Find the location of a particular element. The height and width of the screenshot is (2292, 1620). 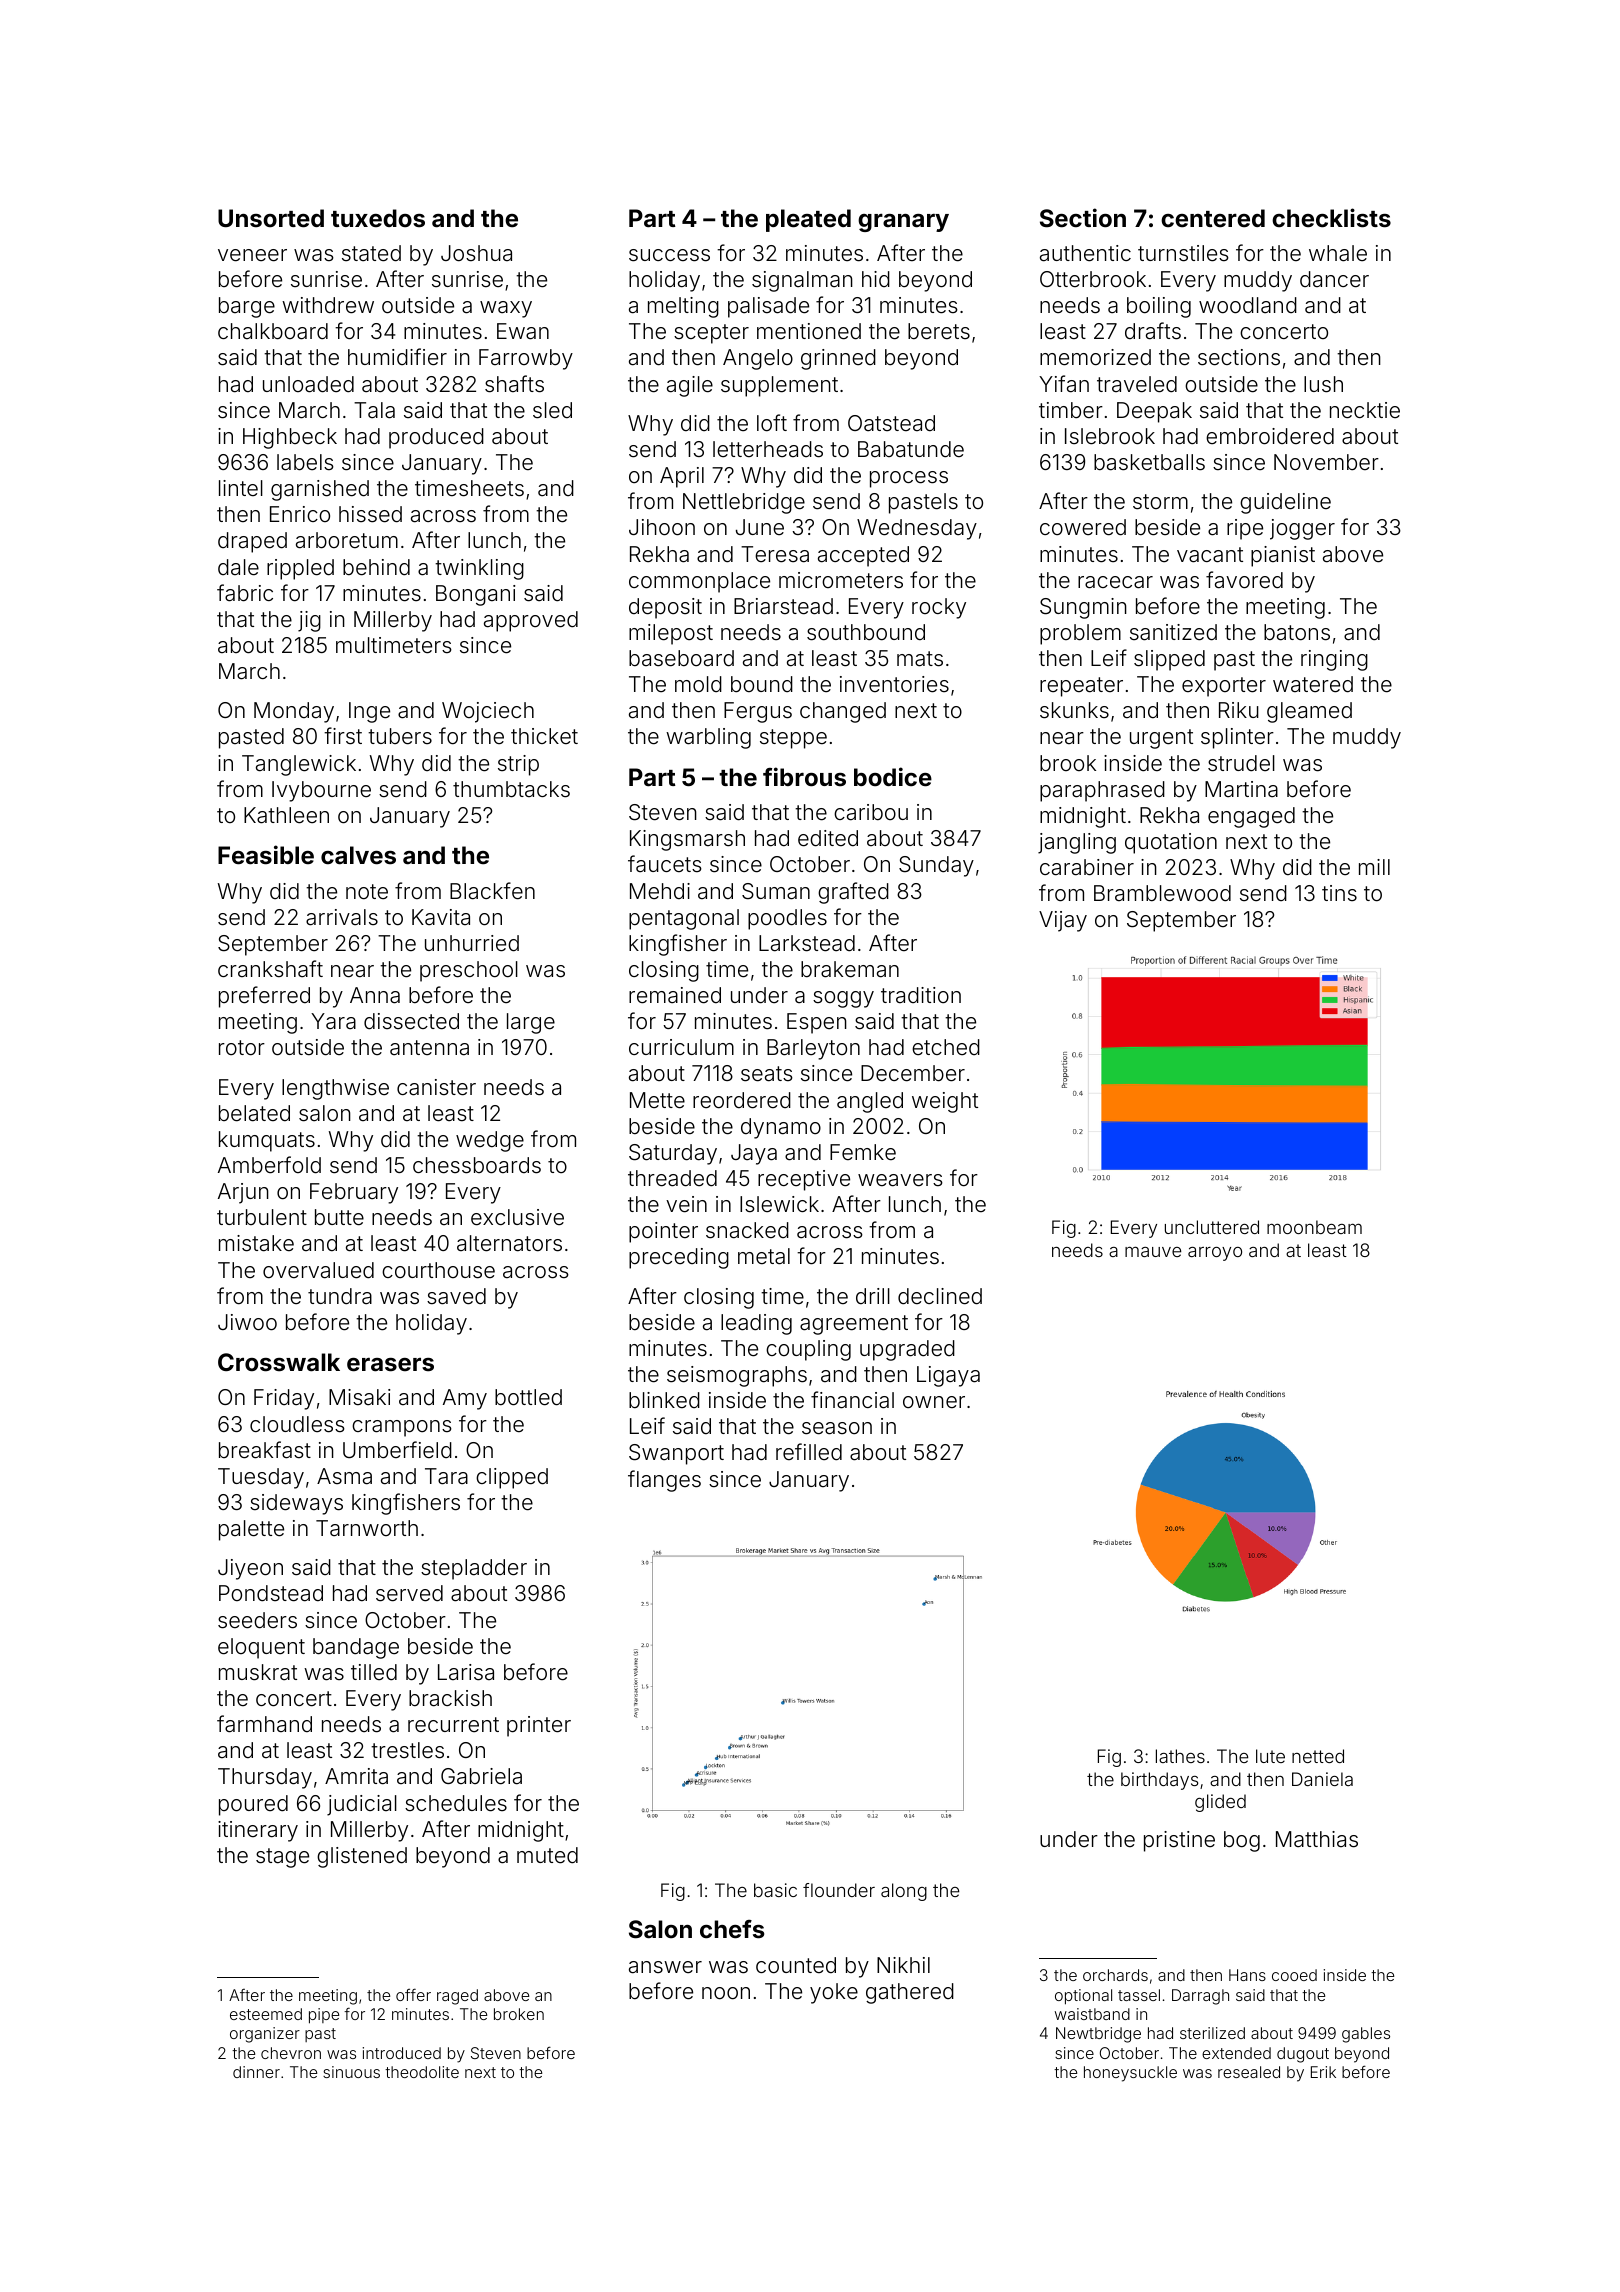

success is located at coordinates (669, 255).
